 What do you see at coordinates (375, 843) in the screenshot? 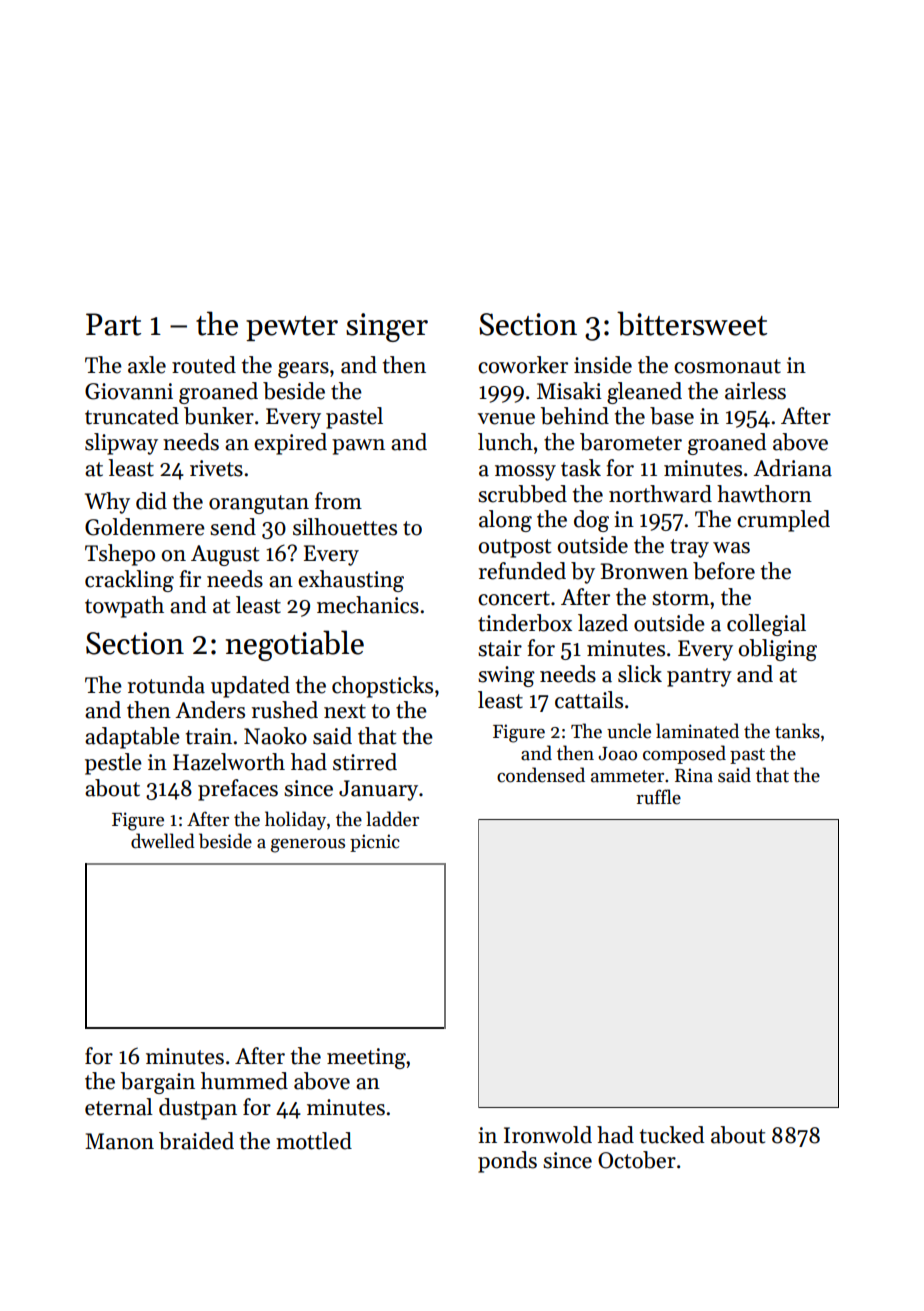
I see `picnic` at bounding box center [375, 843].
